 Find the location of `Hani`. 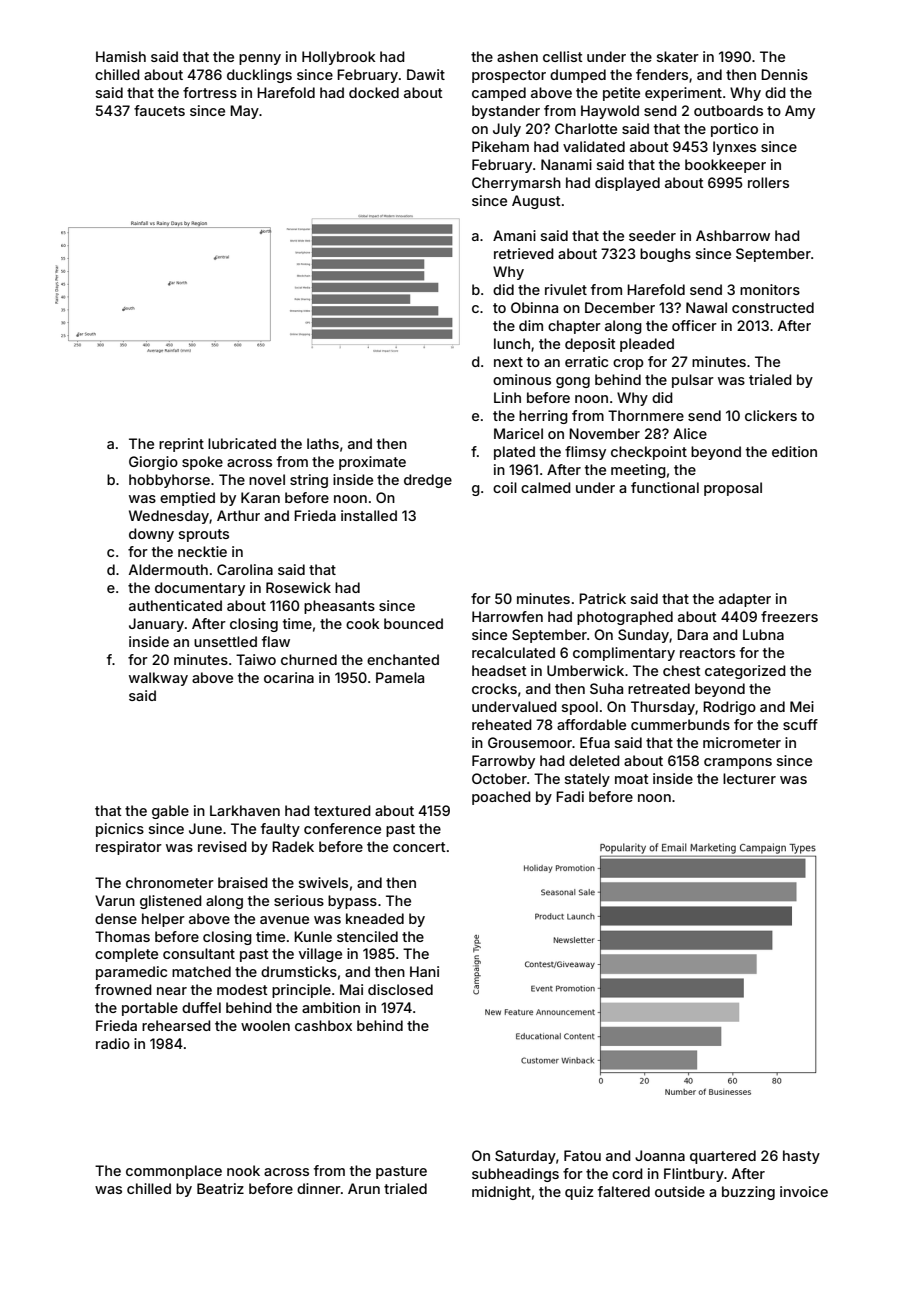

Hani is located at coordinates (424, 971).
